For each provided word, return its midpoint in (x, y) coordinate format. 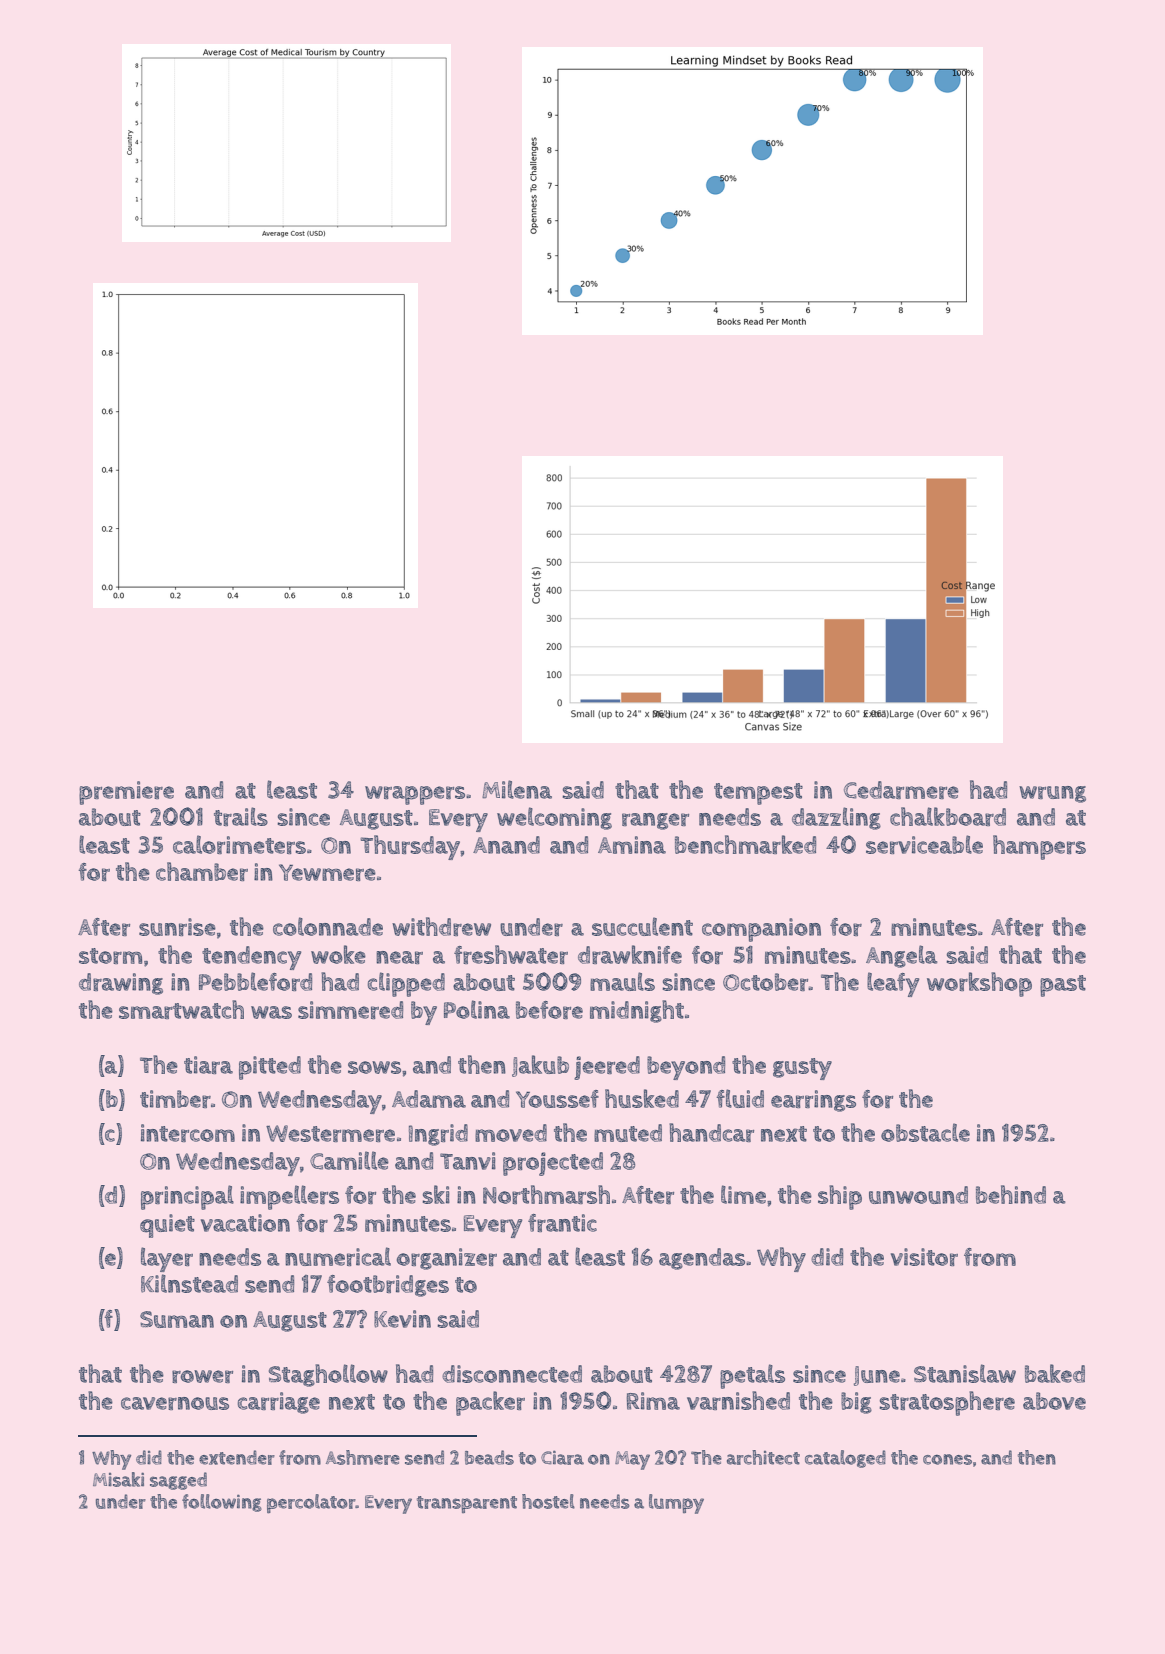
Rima (653, 1401)
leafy (893, 984)
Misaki (118, 1479)
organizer (446, 1259)
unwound (918, 1195)
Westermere (330, 1133)
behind (1011, 1194)
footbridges (388, 1286)
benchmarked (745, 844)
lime (743, 1194)
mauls (622, 981)
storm (110, 956)
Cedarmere (901, 790)
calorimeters (239, 844)
